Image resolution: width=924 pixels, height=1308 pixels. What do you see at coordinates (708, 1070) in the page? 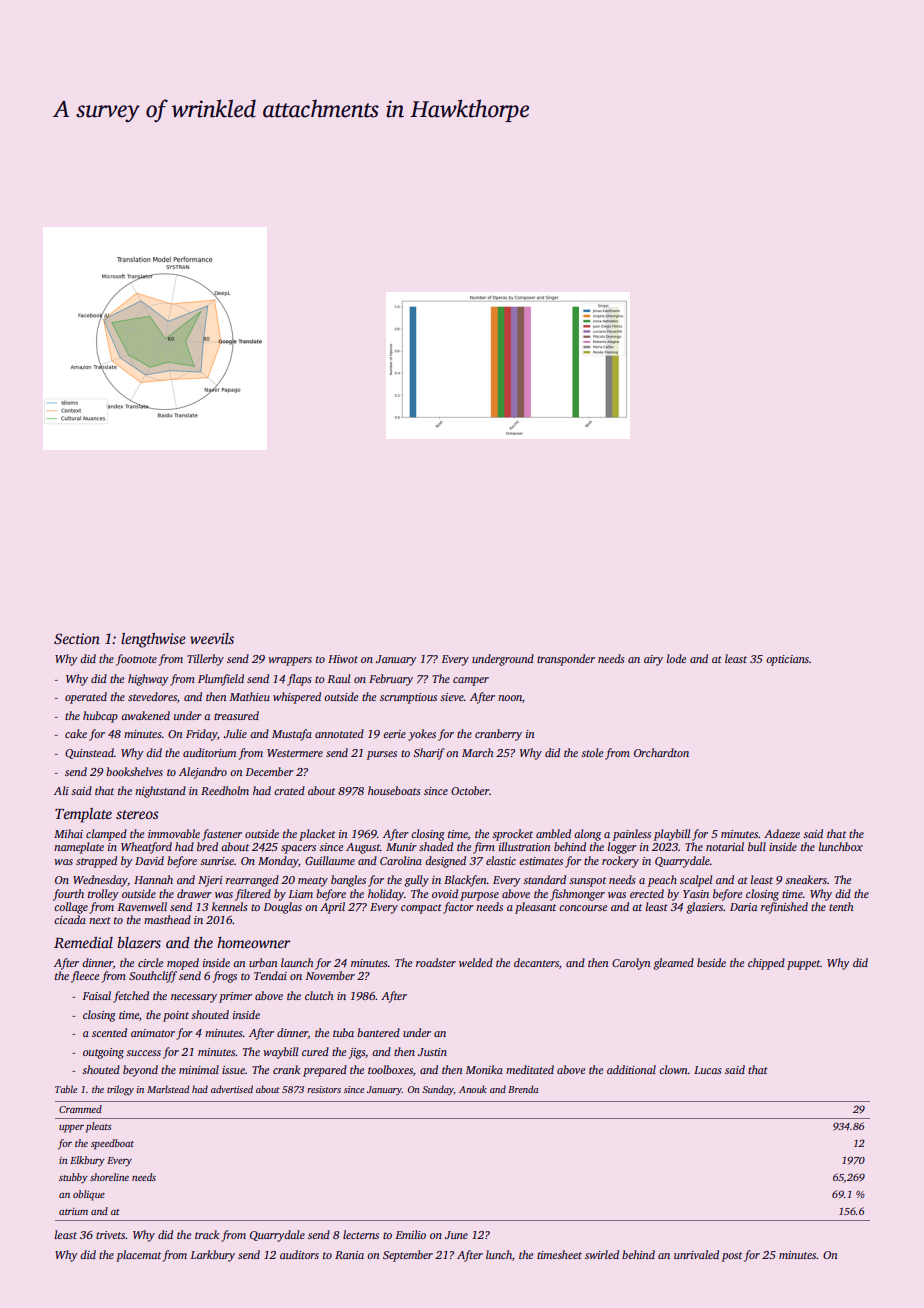
I see `Lucas` at bounding box center [708, 1070].
